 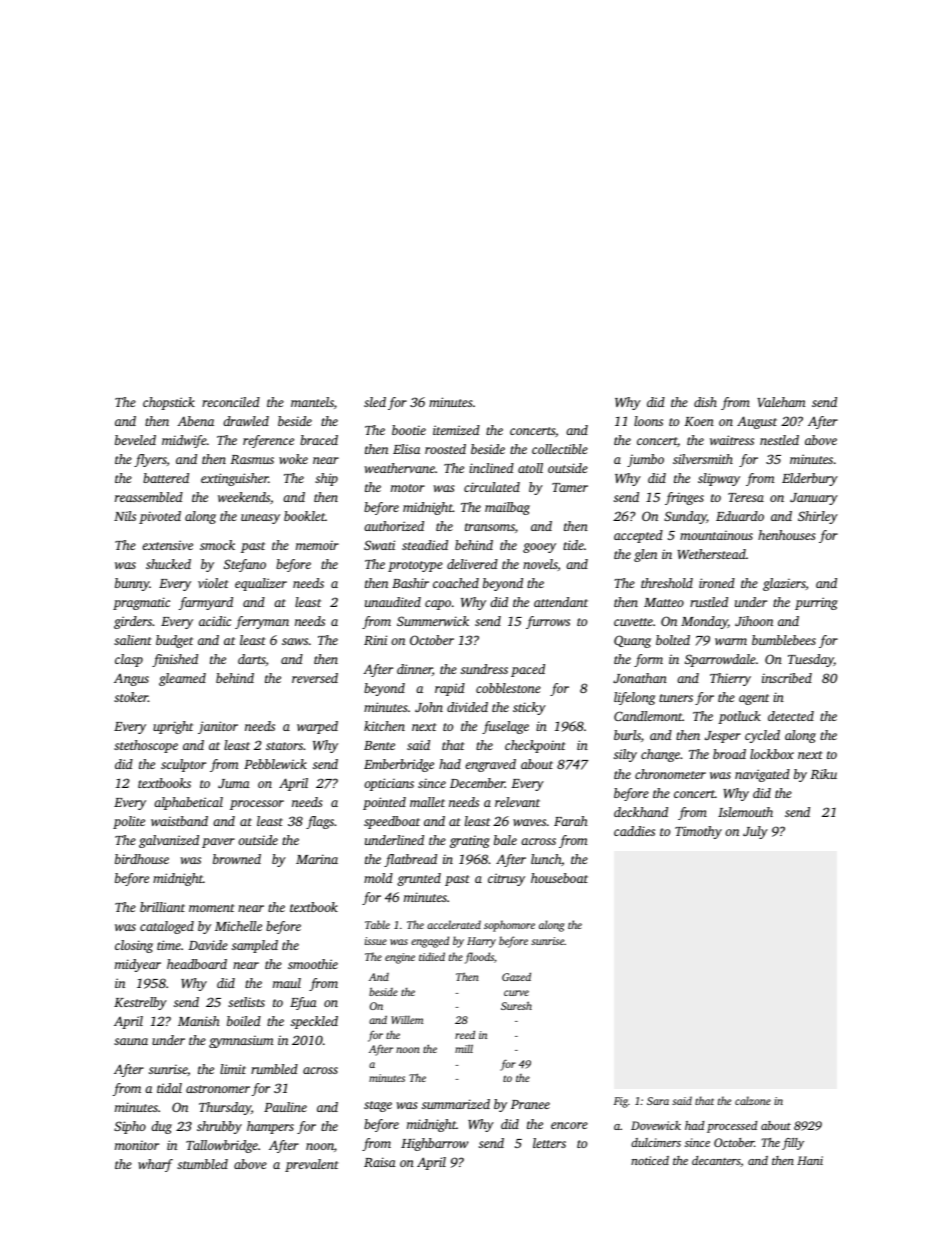 What do you see at coordinates (270, 1127) in the screenshot?
I see `hampers` at bounding box center [270, 1127].
